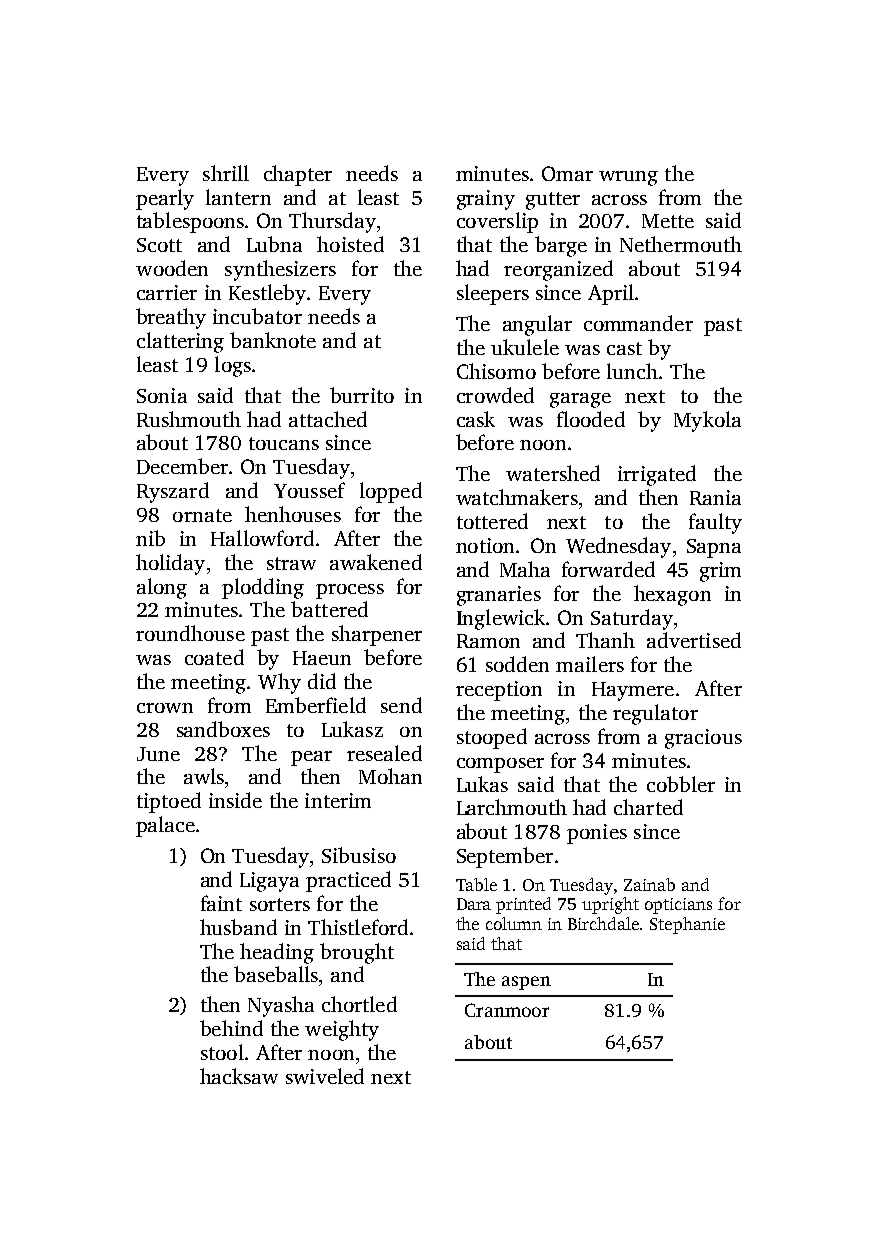  I want to click on faulty, so click(715, 523).
